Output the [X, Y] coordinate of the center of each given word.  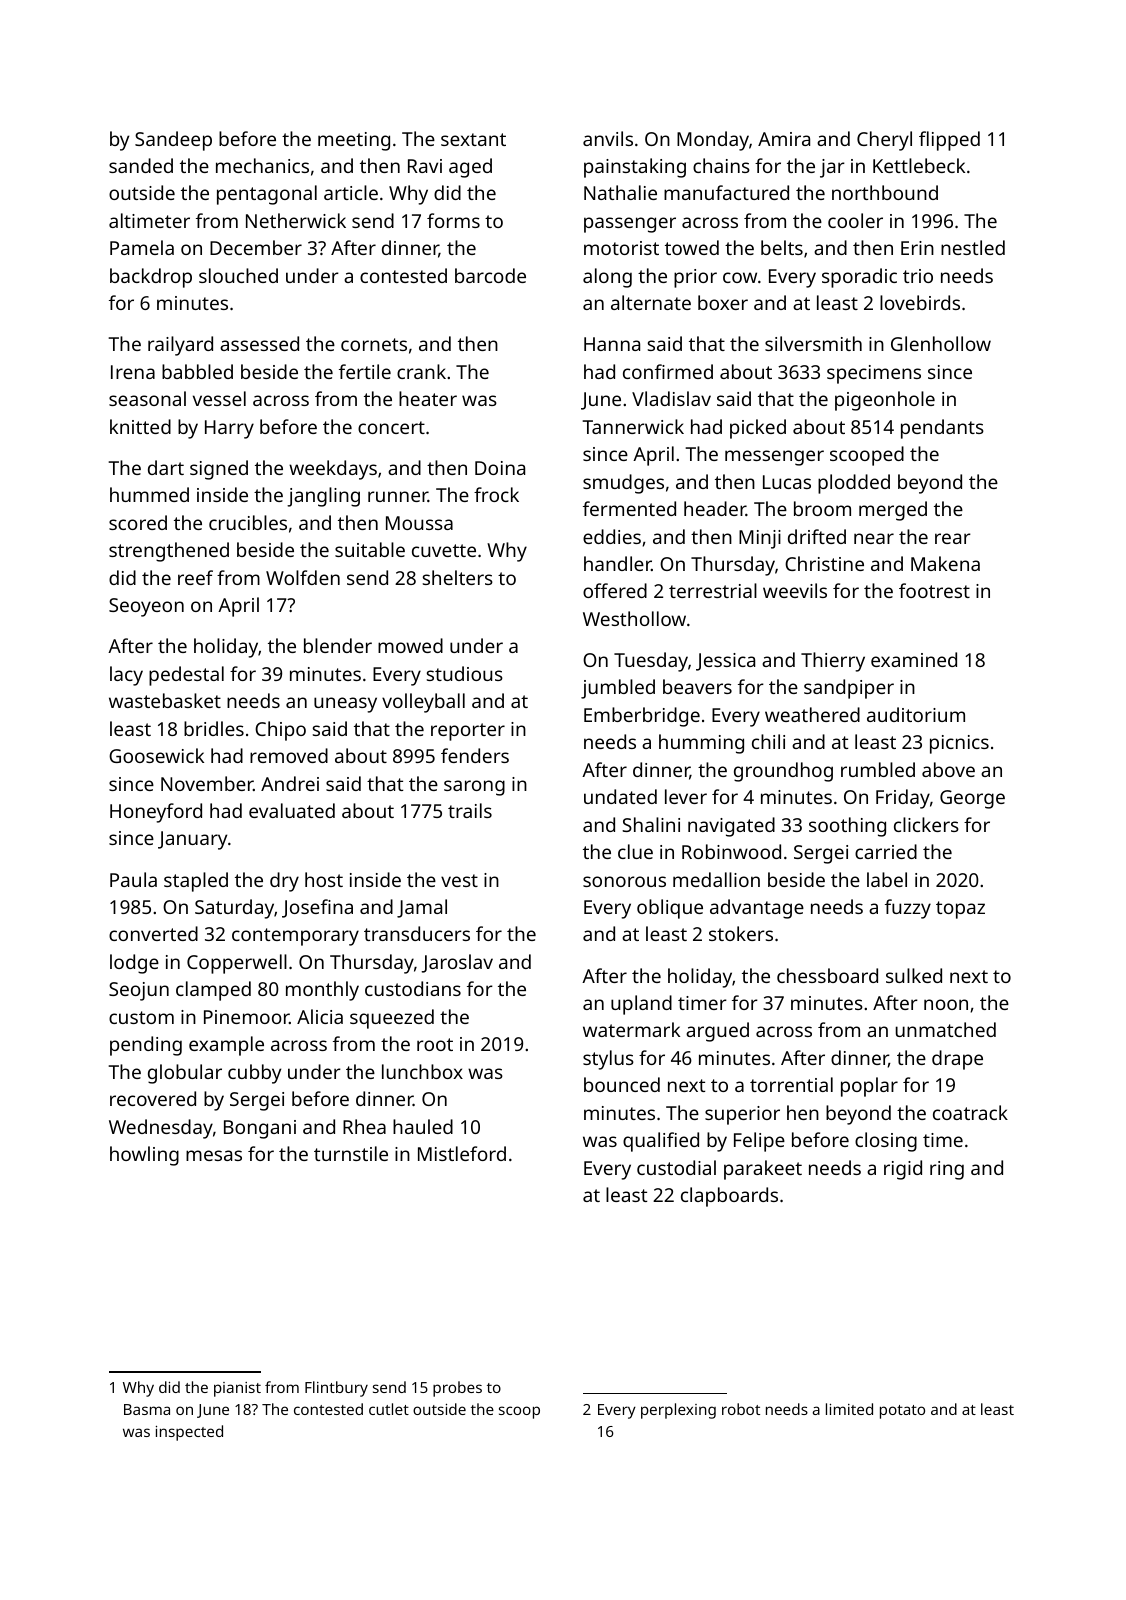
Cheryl [884, 141]
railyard [180, 346]
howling [144, 1156]
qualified [661, 1142]
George [972, 799]
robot [741, 1409]
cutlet [389, 1409]
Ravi [425, 166]
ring [947, 1170]
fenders [475, 755]
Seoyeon [146, 607]
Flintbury [336, 1389]
